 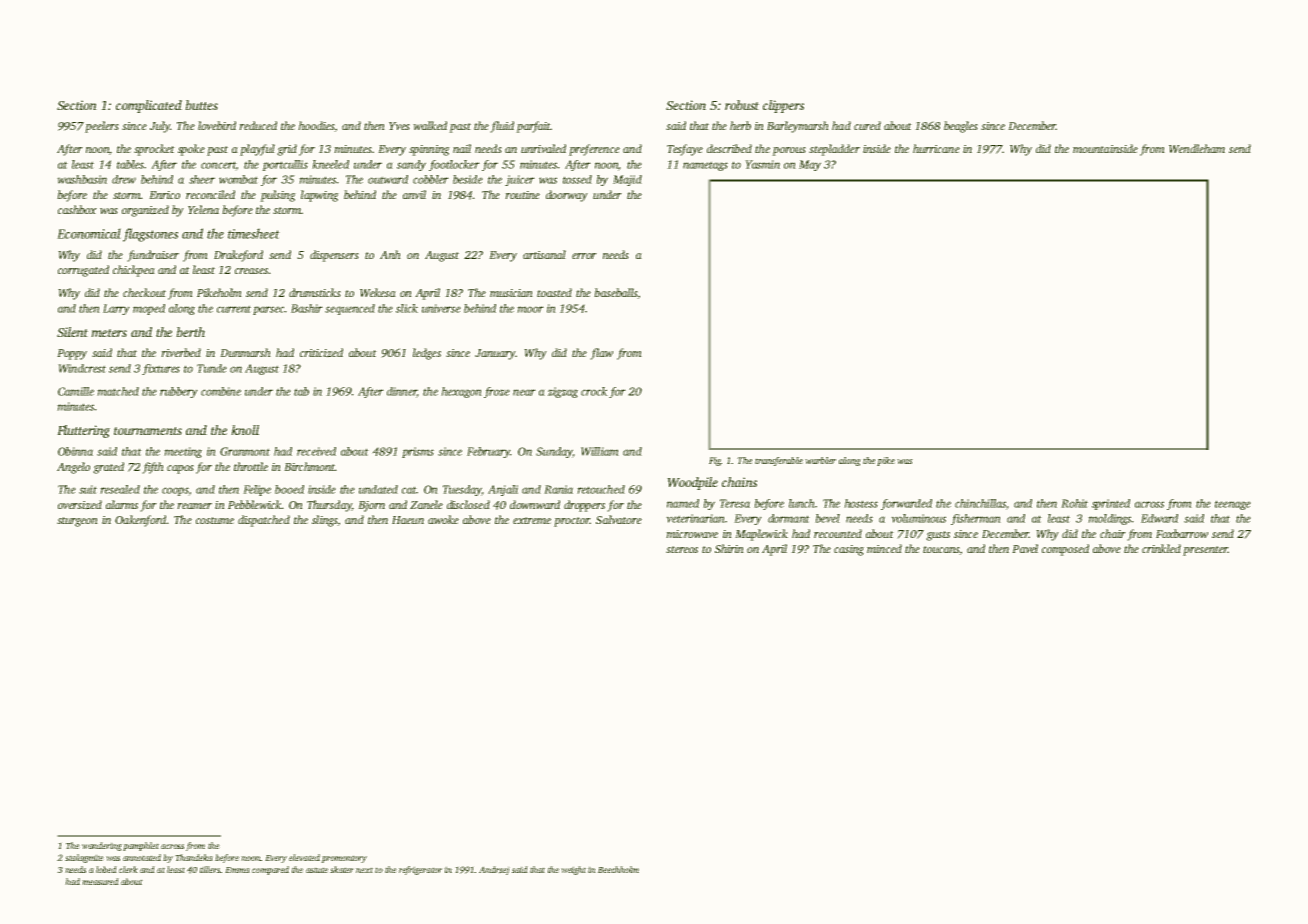 I want to click on sprinted, so click(x=1111, y=504).
